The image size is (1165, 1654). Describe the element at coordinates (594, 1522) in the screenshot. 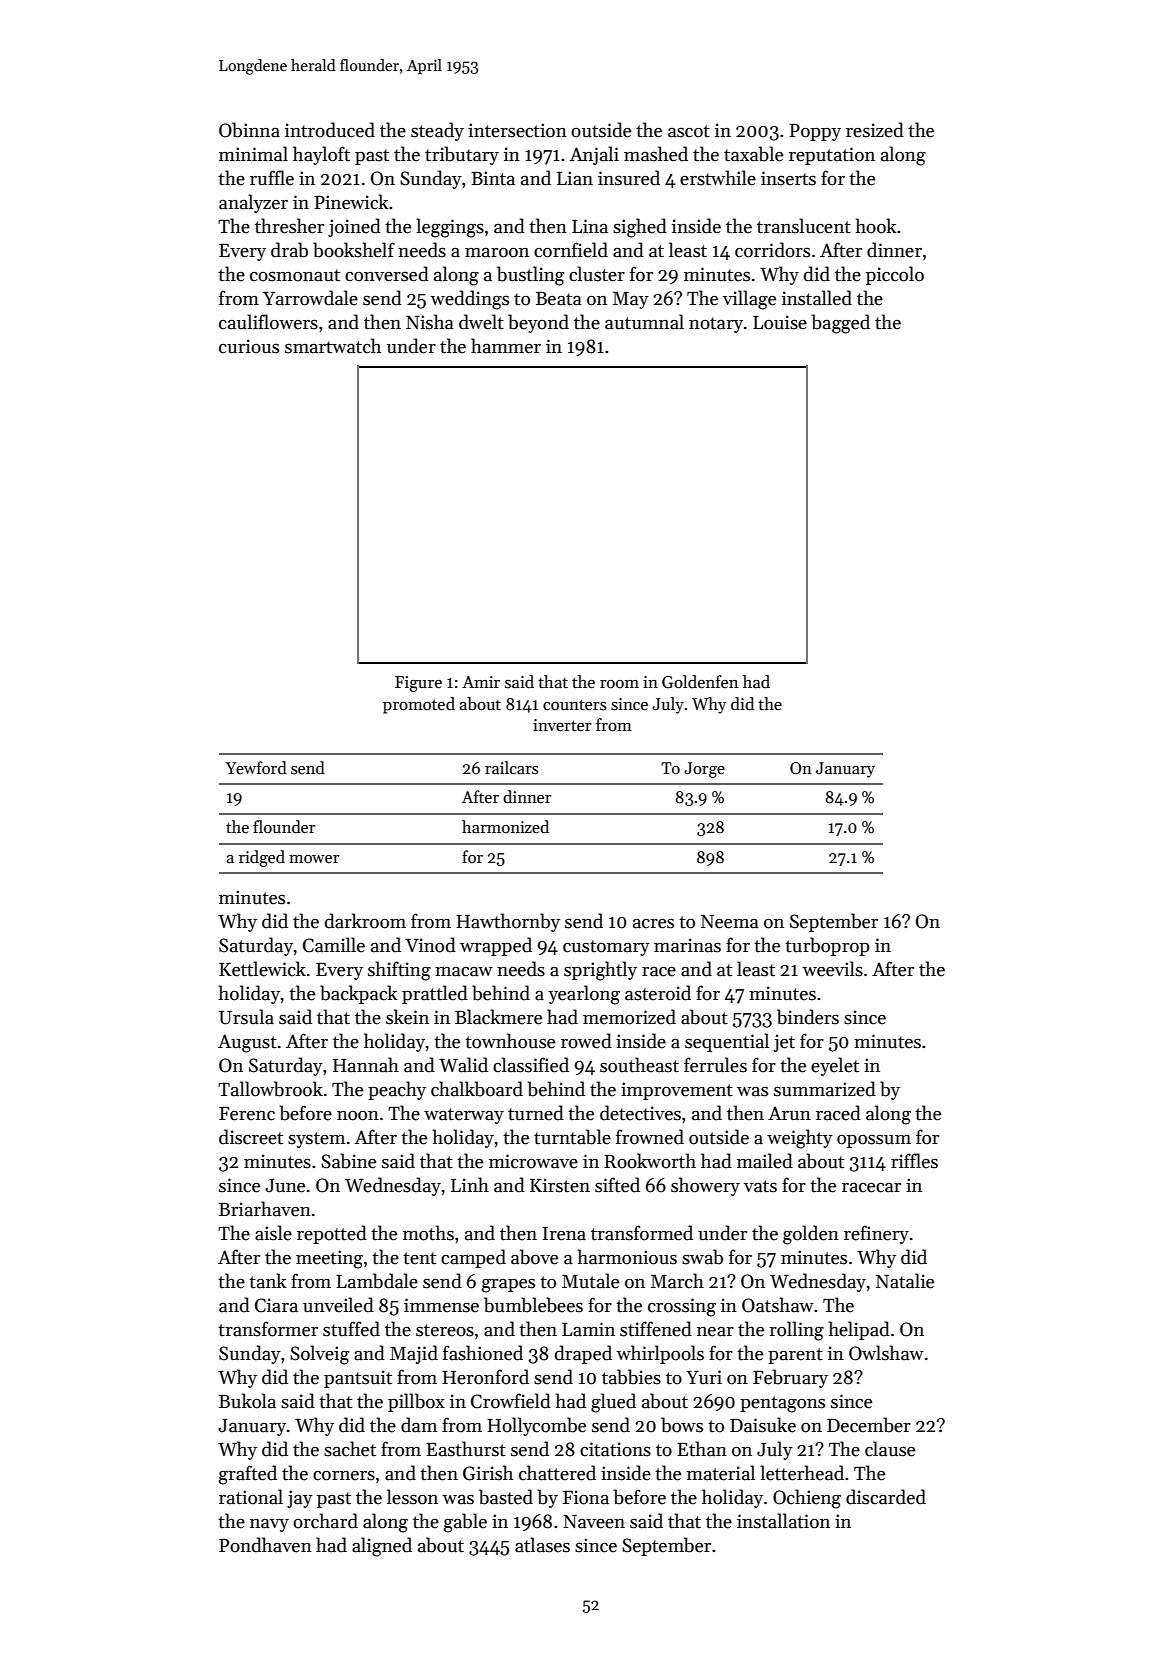

I see `Naveen` at that location.
